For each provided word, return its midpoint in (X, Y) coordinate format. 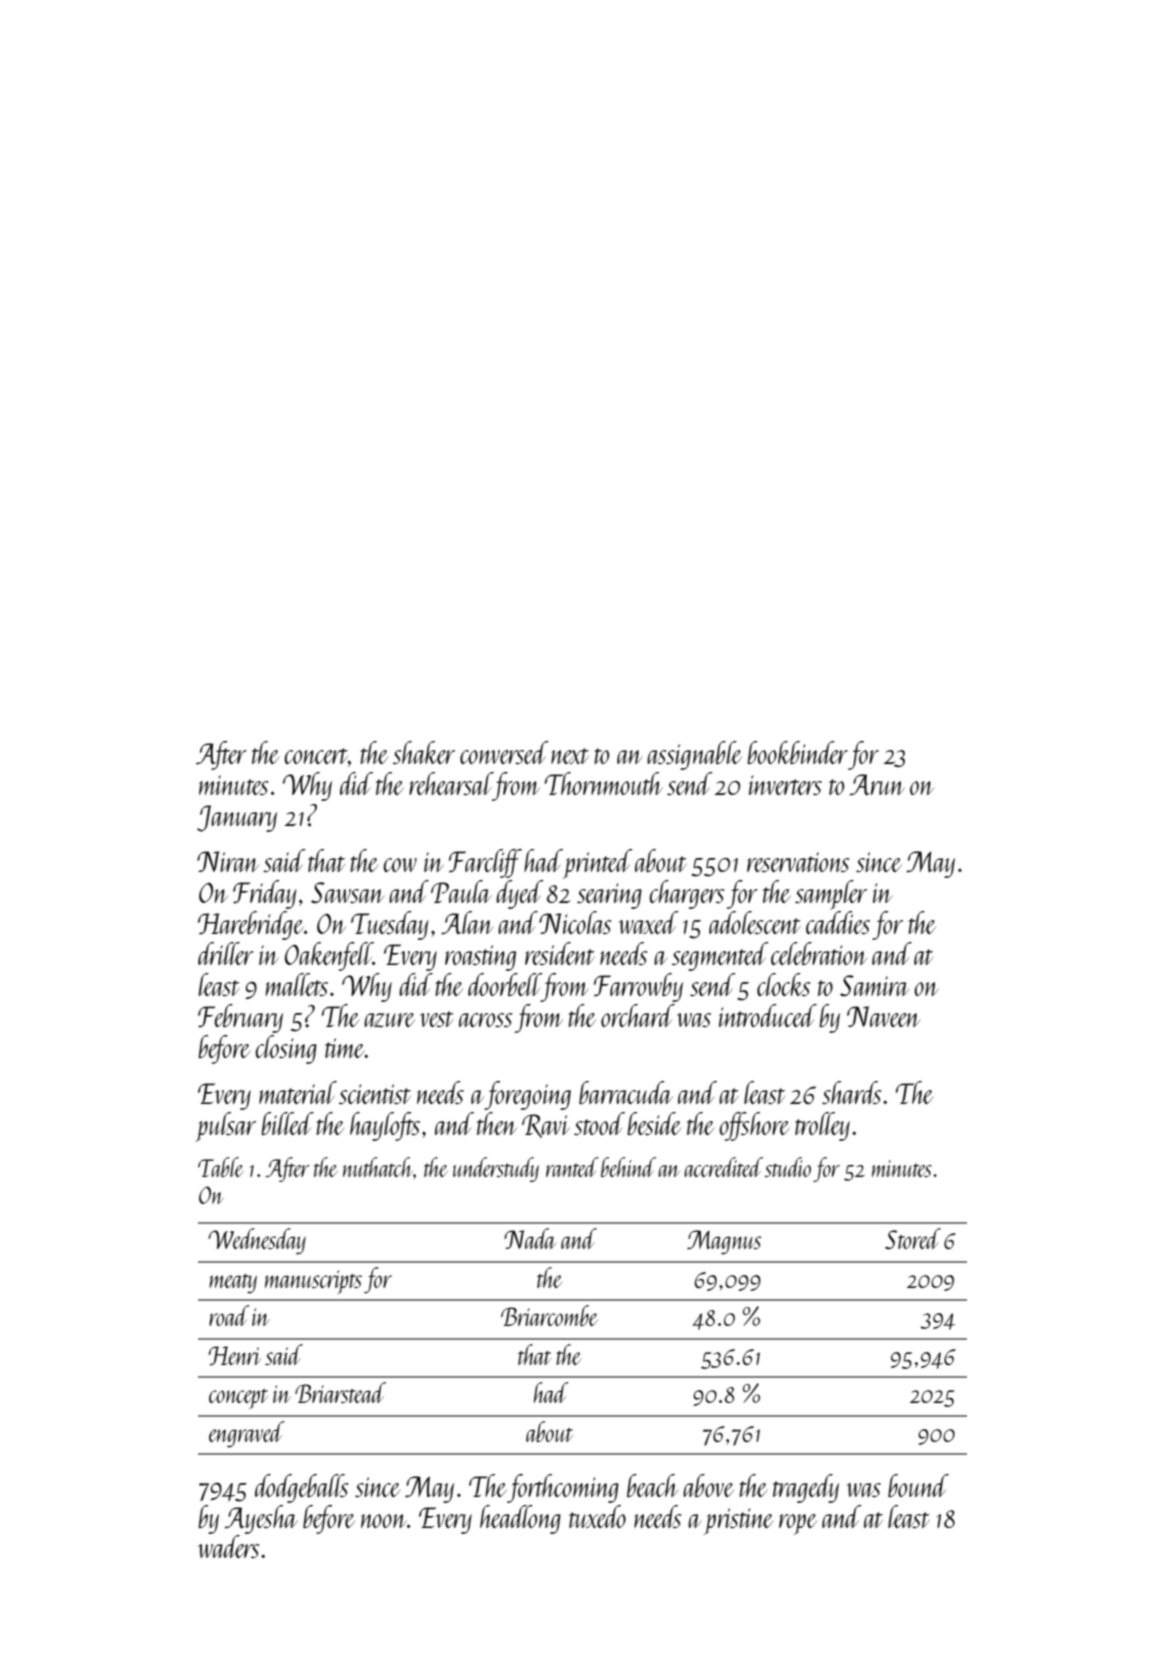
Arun (877, 784)
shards (851, 1092)
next (570, 756)
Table (220, 1167)
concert (316, 756)
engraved (247, 1434)
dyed (520, 894)
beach (652, 1485)
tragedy (806, 1488)
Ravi (546, 1126)
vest (437, 1019)
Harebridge (251, 925)
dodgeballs (301, 1488)
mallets (297, 984)
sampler (831, 895)
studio (787, 1167)
